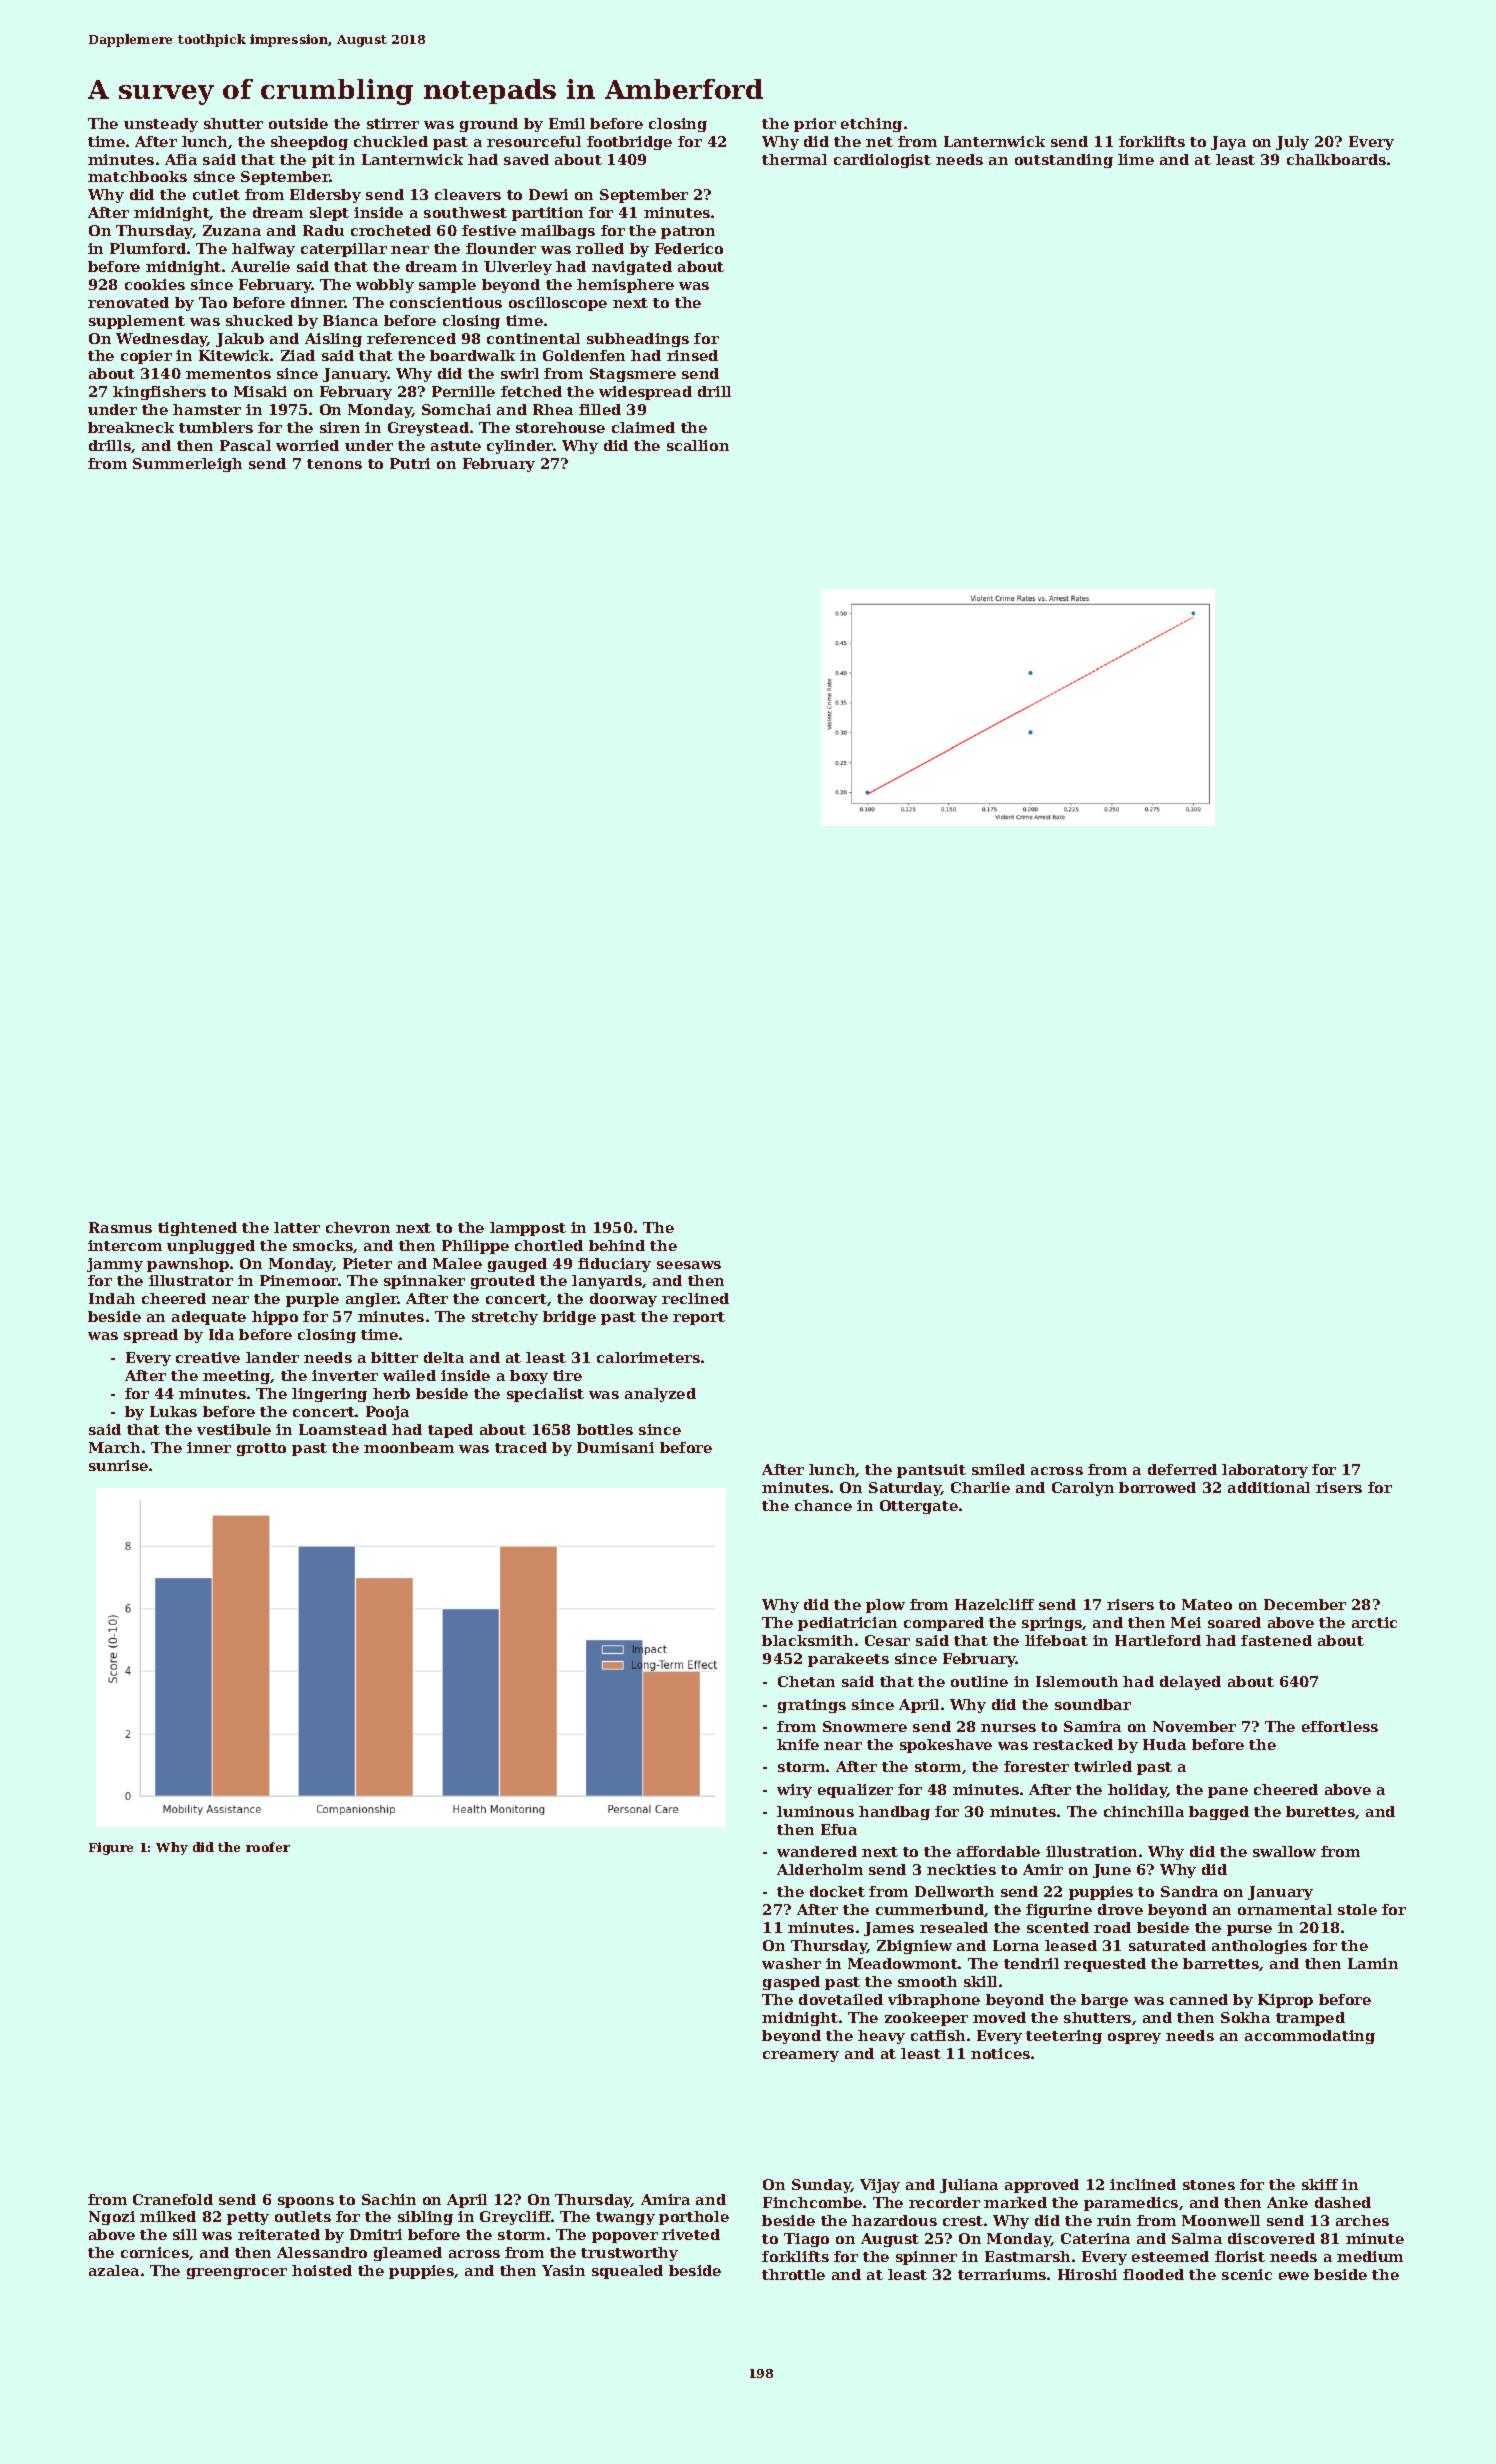  What do you see at coordinates (408, 2254) in the screenshot?
I see `gleamed` at bounding box center [408, 2254].
